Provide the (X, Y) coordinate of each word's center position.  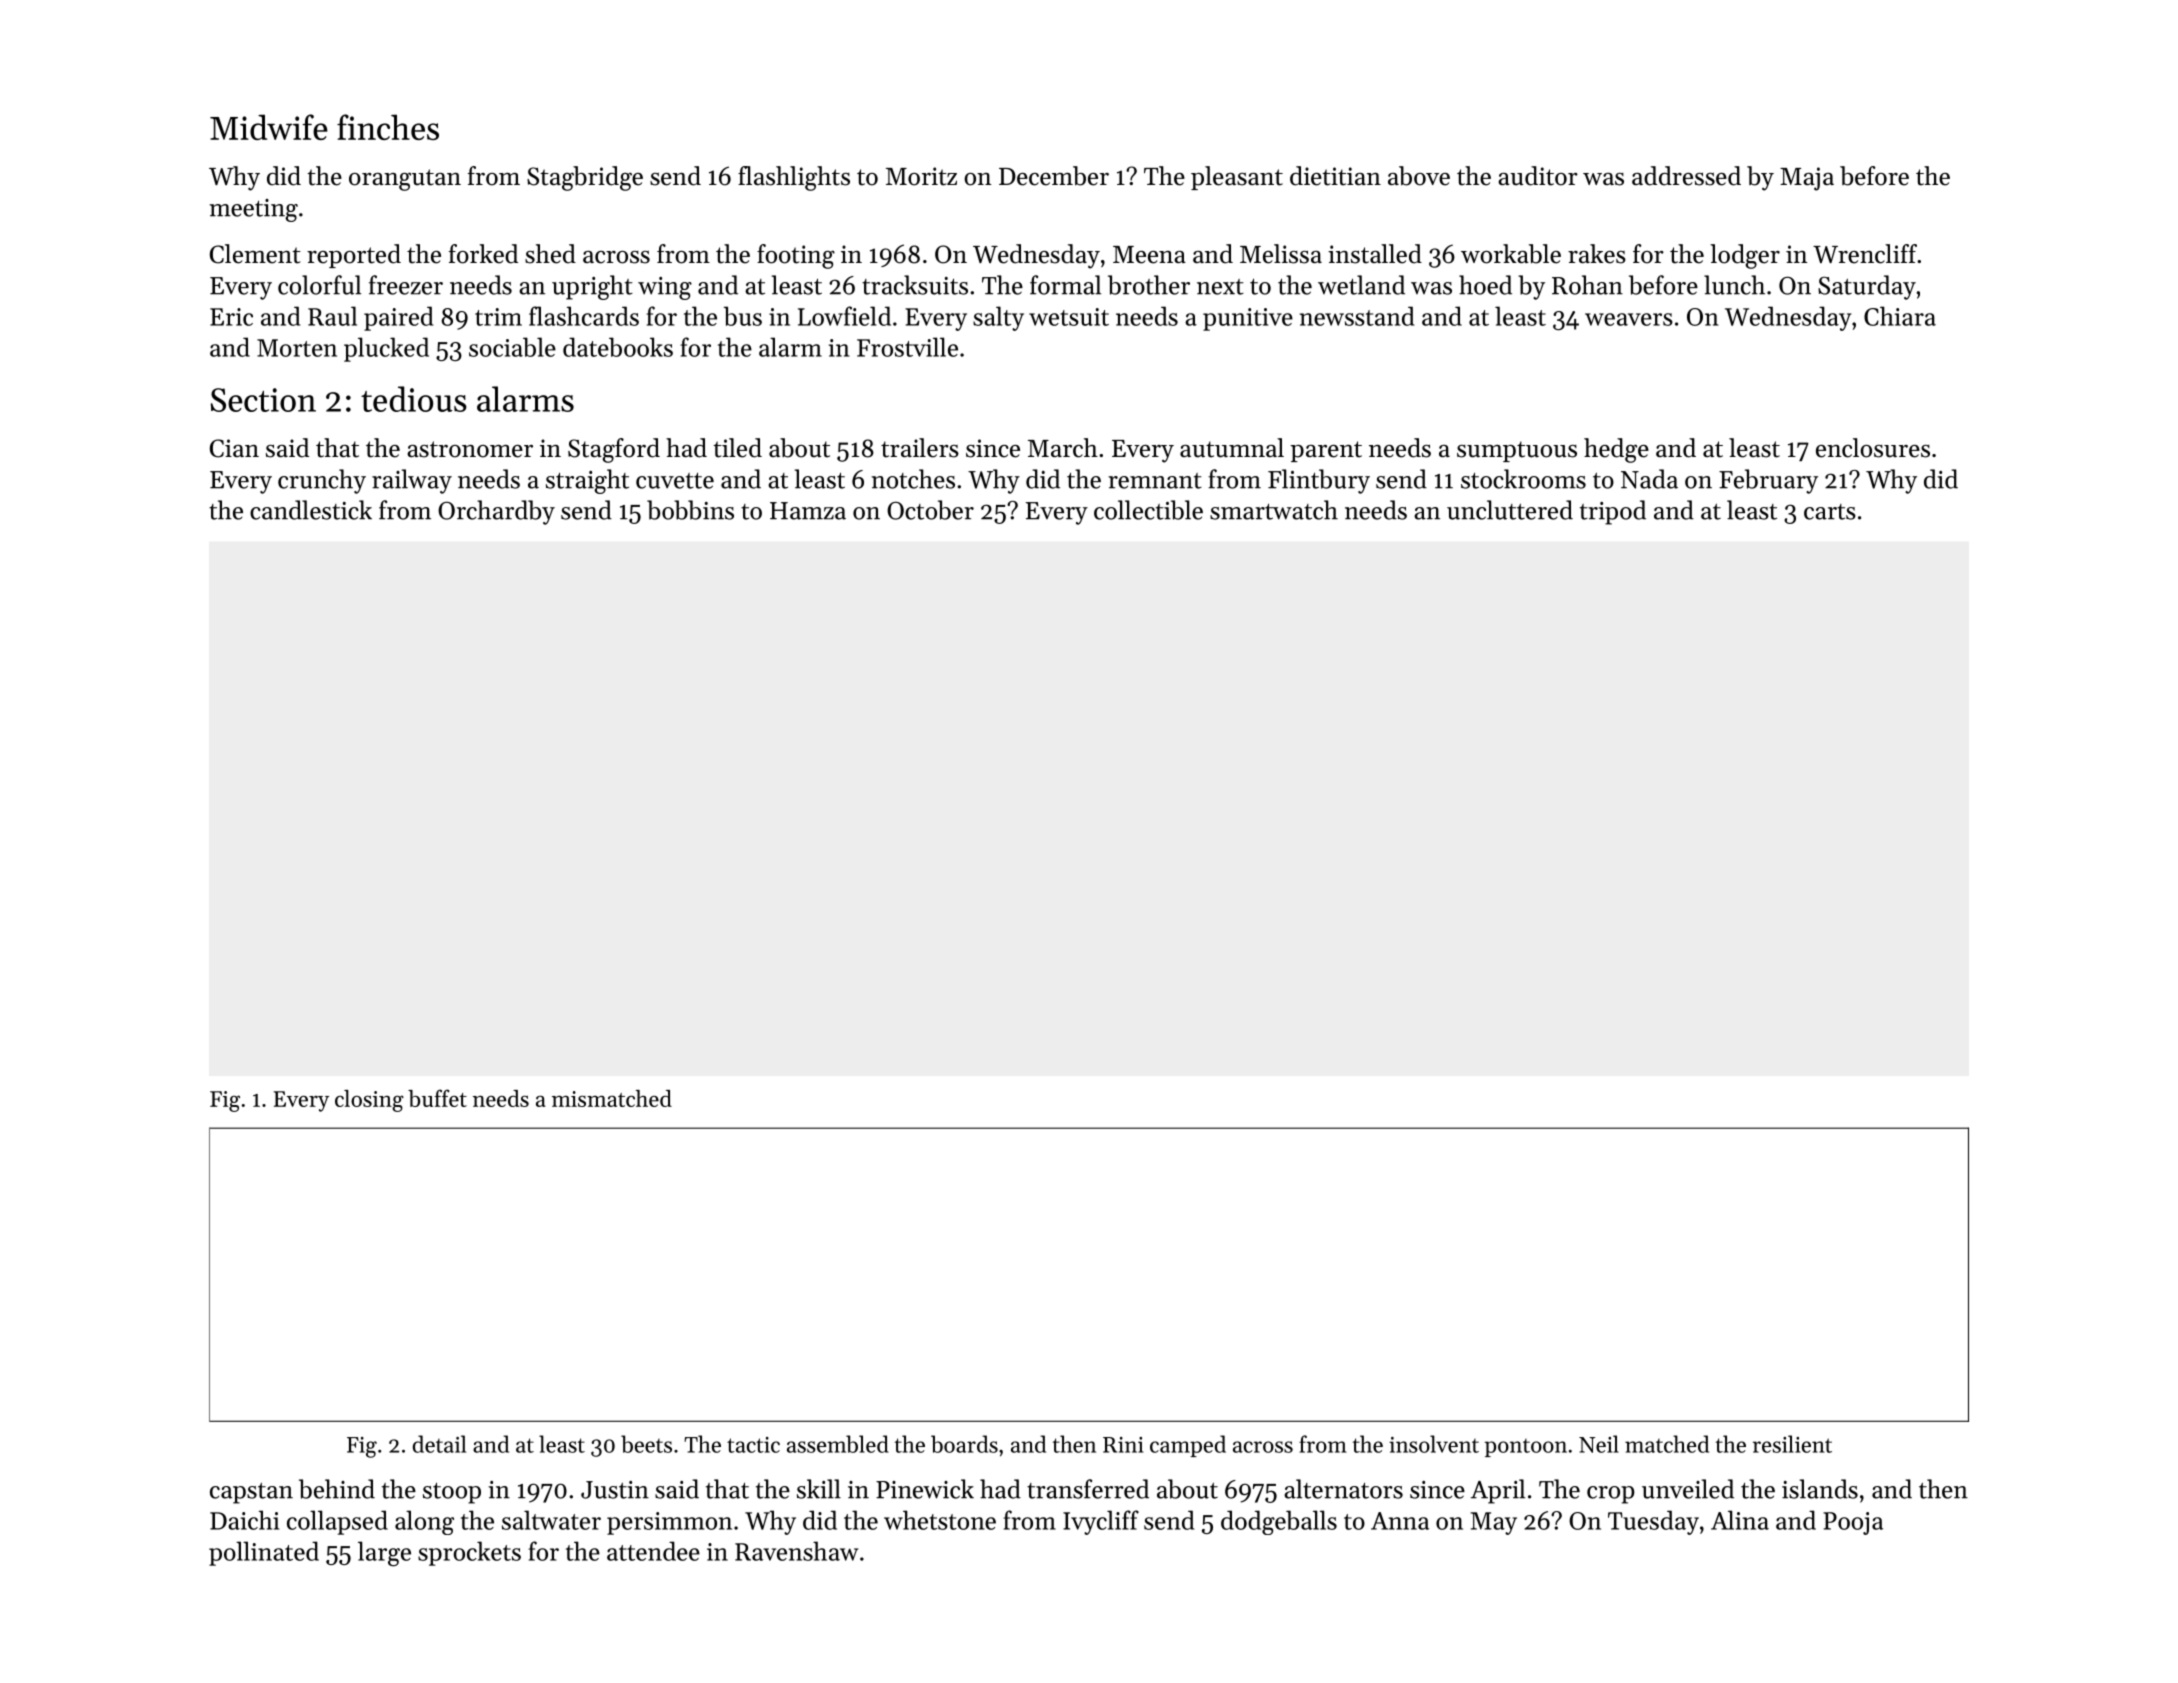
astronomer (470, 449)
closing (369, 1101)
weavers (1629, 319)
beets (646, 1444)
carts (1830, 512)
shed (550, 254)
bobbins (690, 510)
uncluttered (1510, 510)
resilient (1792, 1444)
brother (1149, 285)
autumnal (1232, 448)
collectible (1148, 510)
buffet (437, 1098)
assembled (838, 1444)
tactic (753, 1445)
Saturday (1867, 287)
